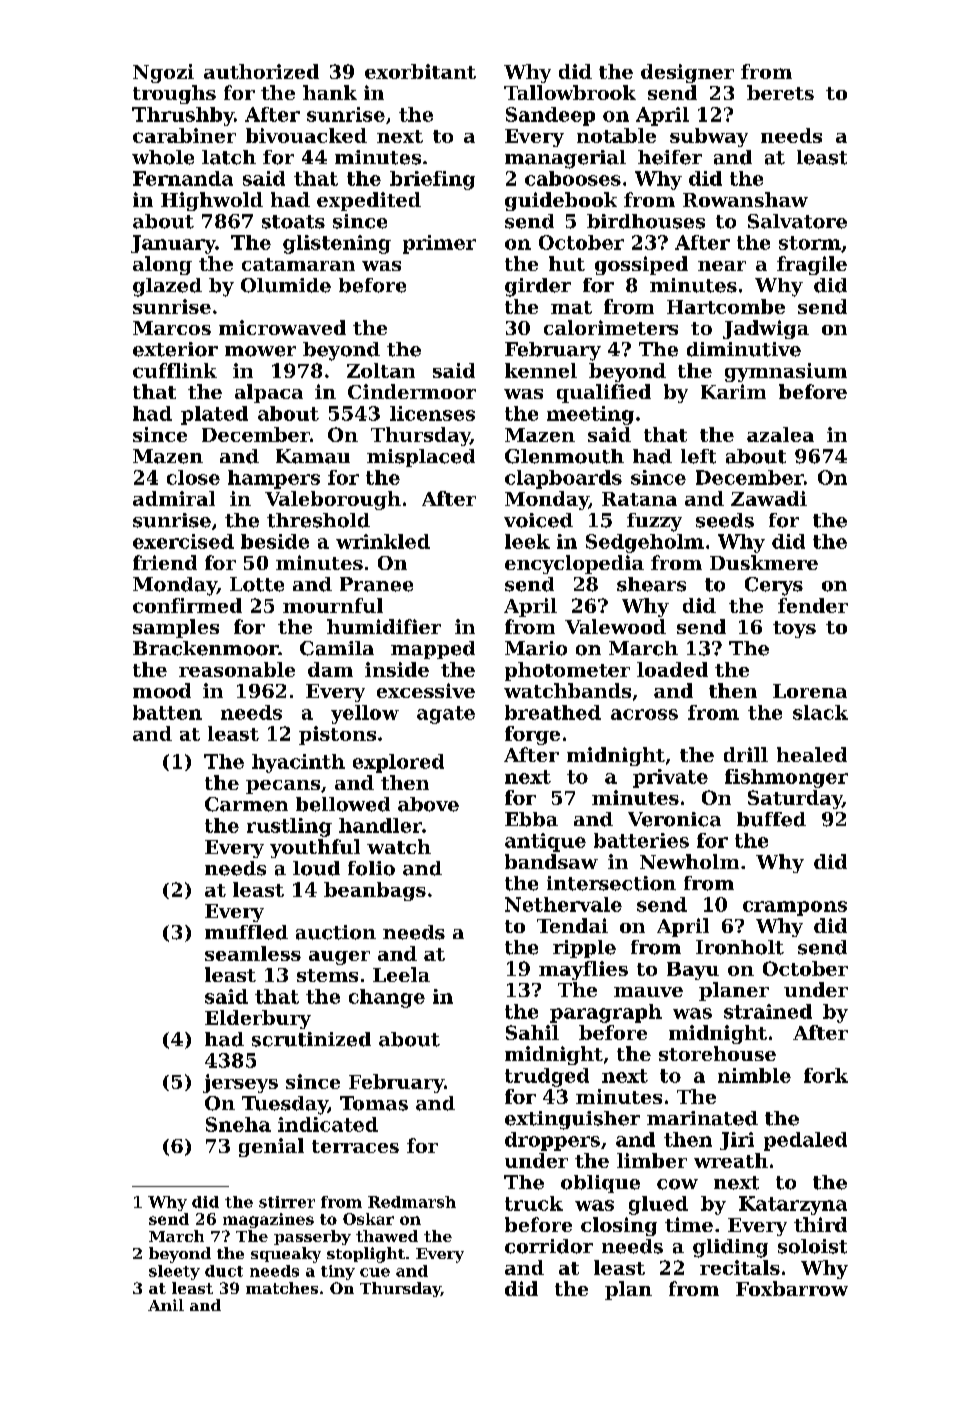  What do you see at coordinates (654, 522) in the screenshot?
I see `fuzzy` at bounding box center [654, 522].
